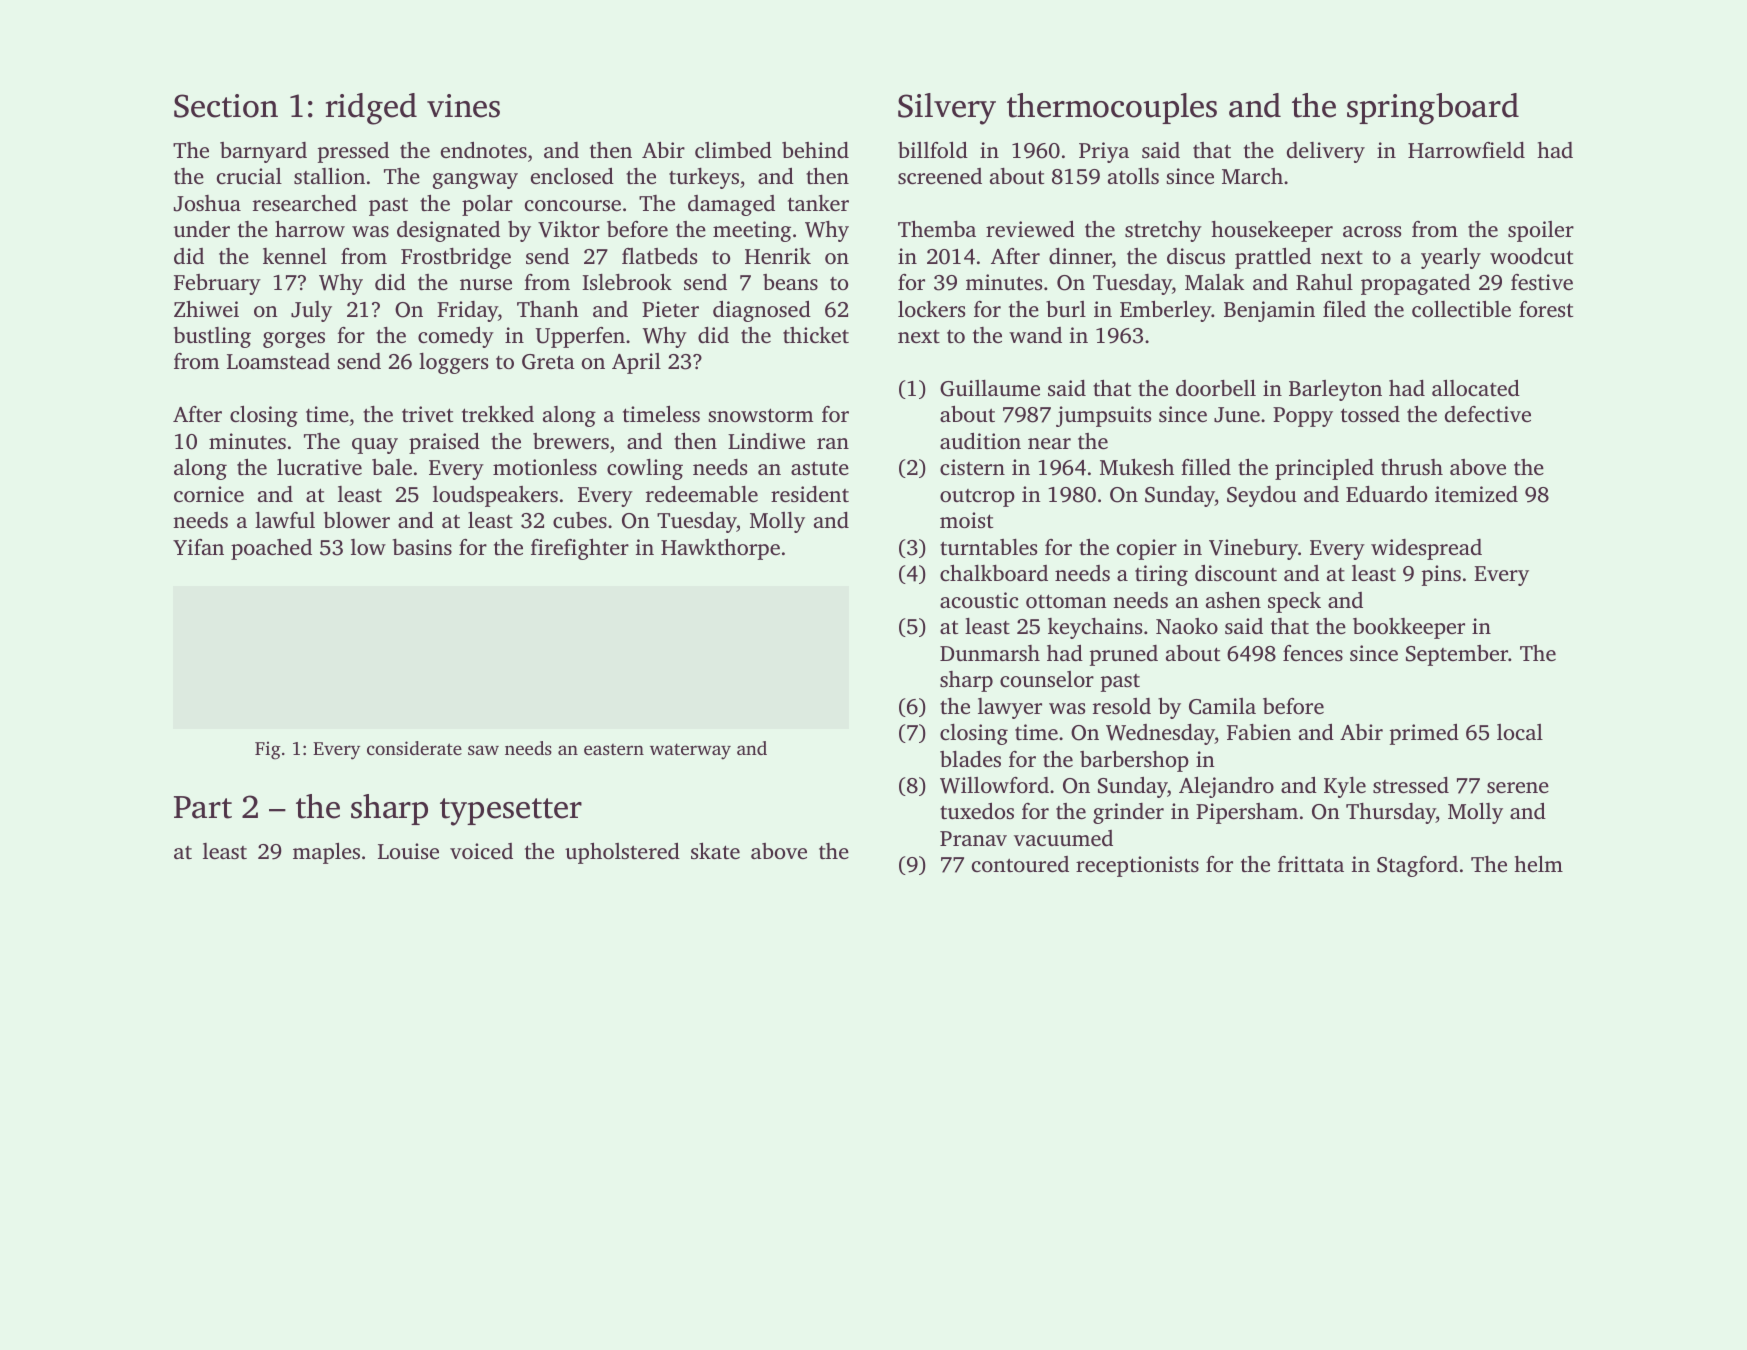  What do you see at coordinates (990, 388) in the image?
I see `Guillaume` at bounding box center [990, 388].
